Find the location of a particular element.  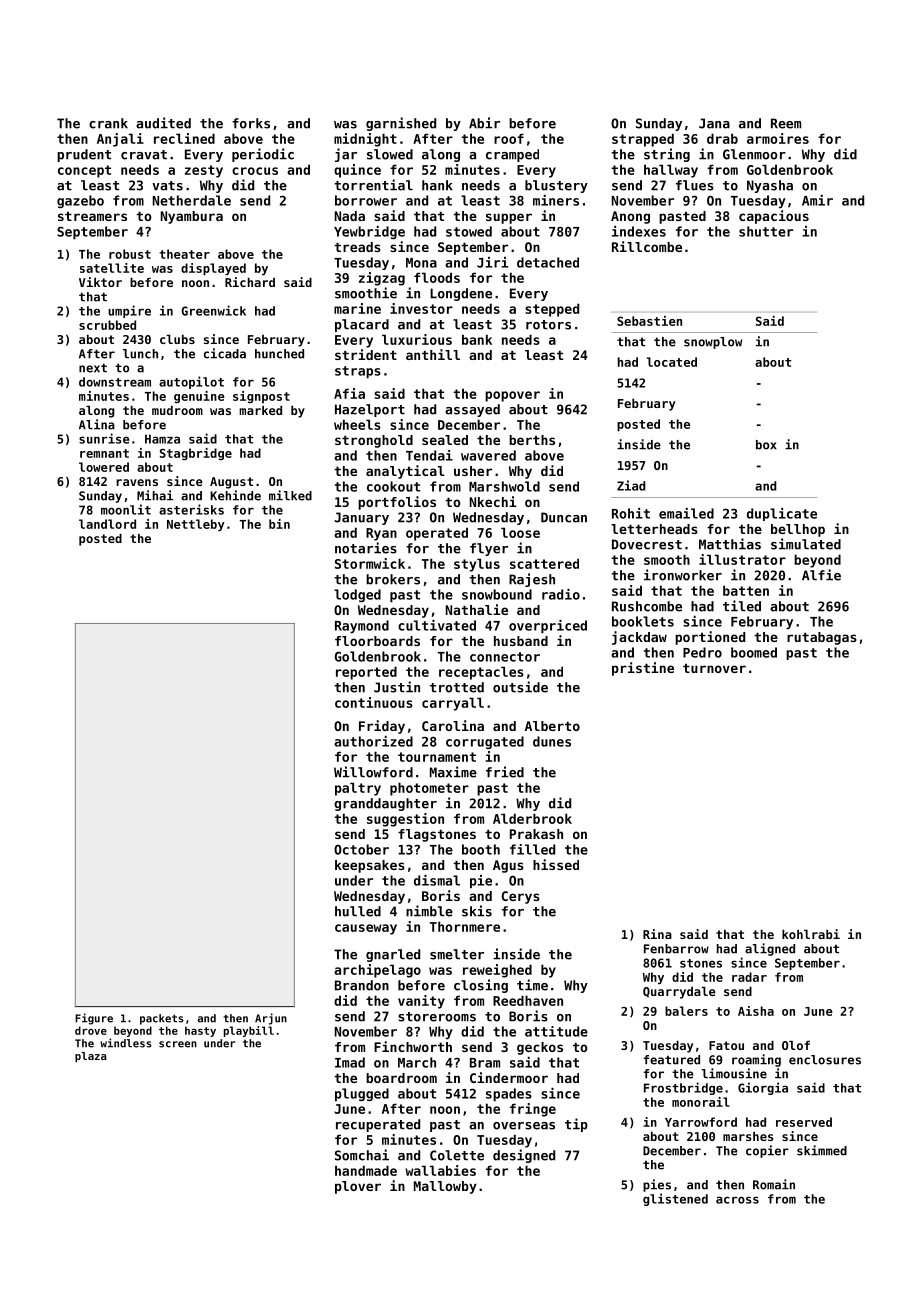

plaza is located at coordinates (91, 1057).
